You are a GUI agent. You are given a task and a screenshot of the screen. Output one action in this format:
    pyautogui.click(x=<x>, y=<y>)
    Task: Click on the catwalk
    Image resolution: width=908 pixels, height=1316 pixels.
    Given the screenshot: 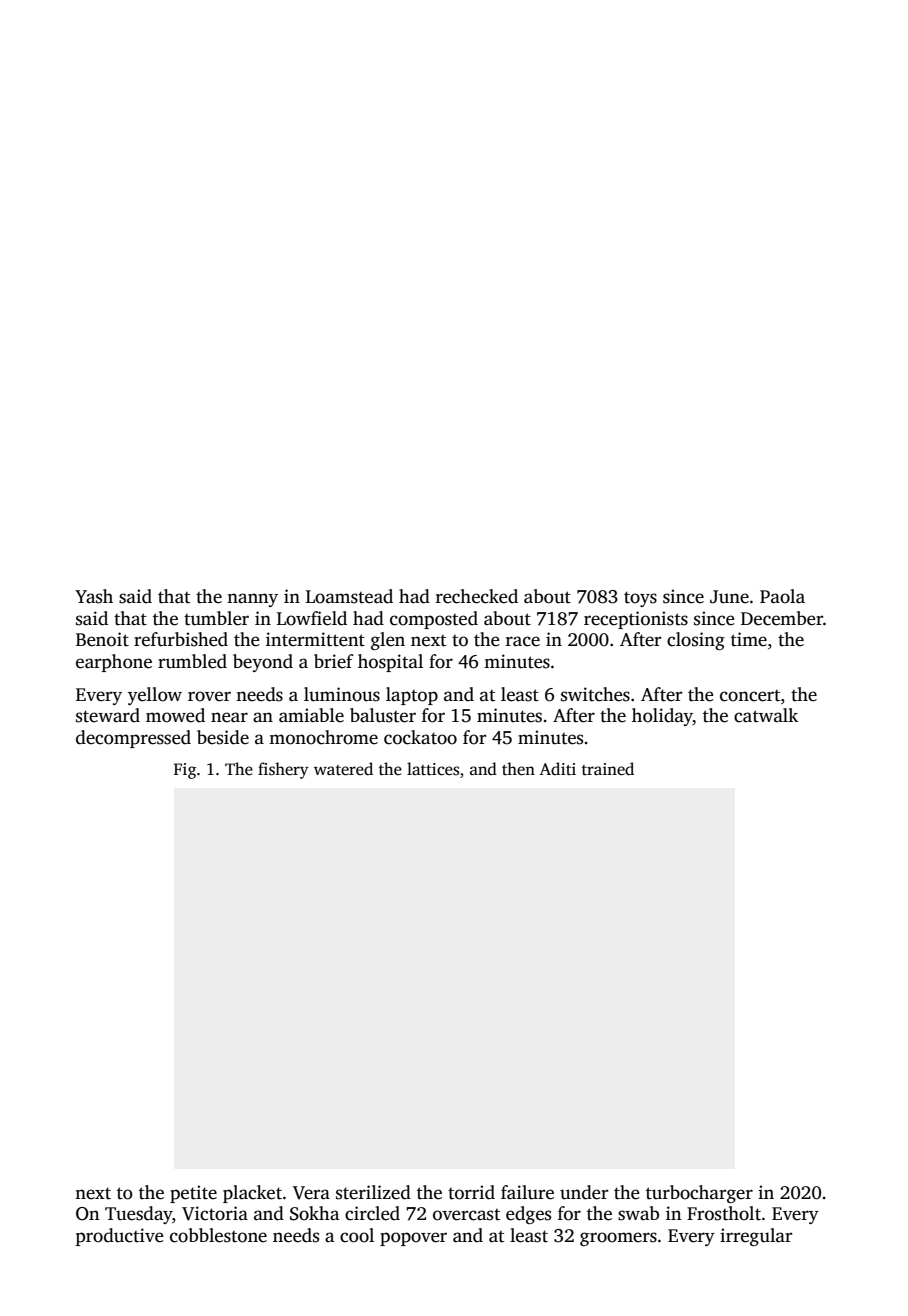 What is the action you would take?
    pyautogui.click(x=766, y=715)
